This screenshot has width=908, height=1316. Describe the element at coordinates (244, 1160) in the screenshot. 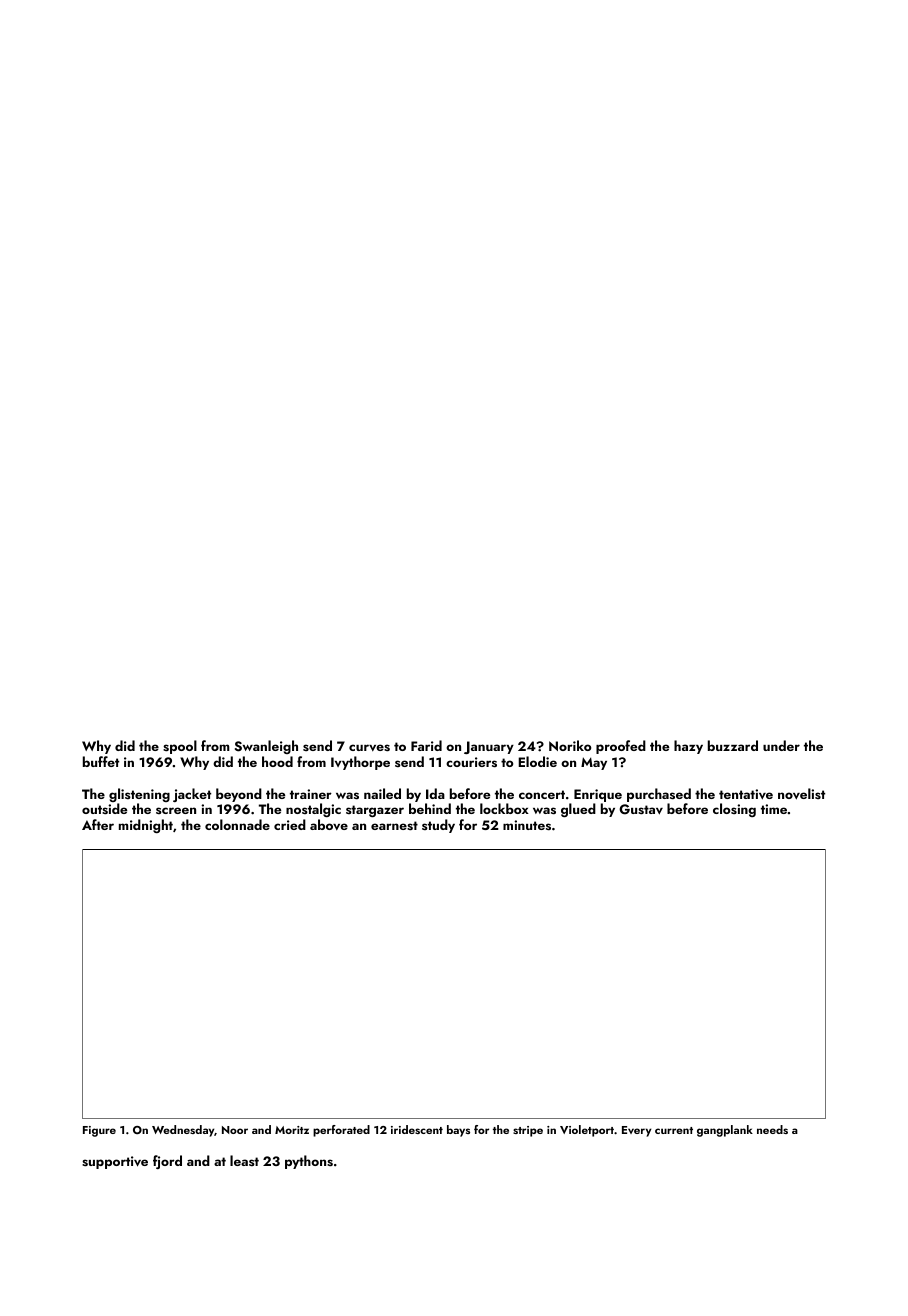

I see `least` at that location.
